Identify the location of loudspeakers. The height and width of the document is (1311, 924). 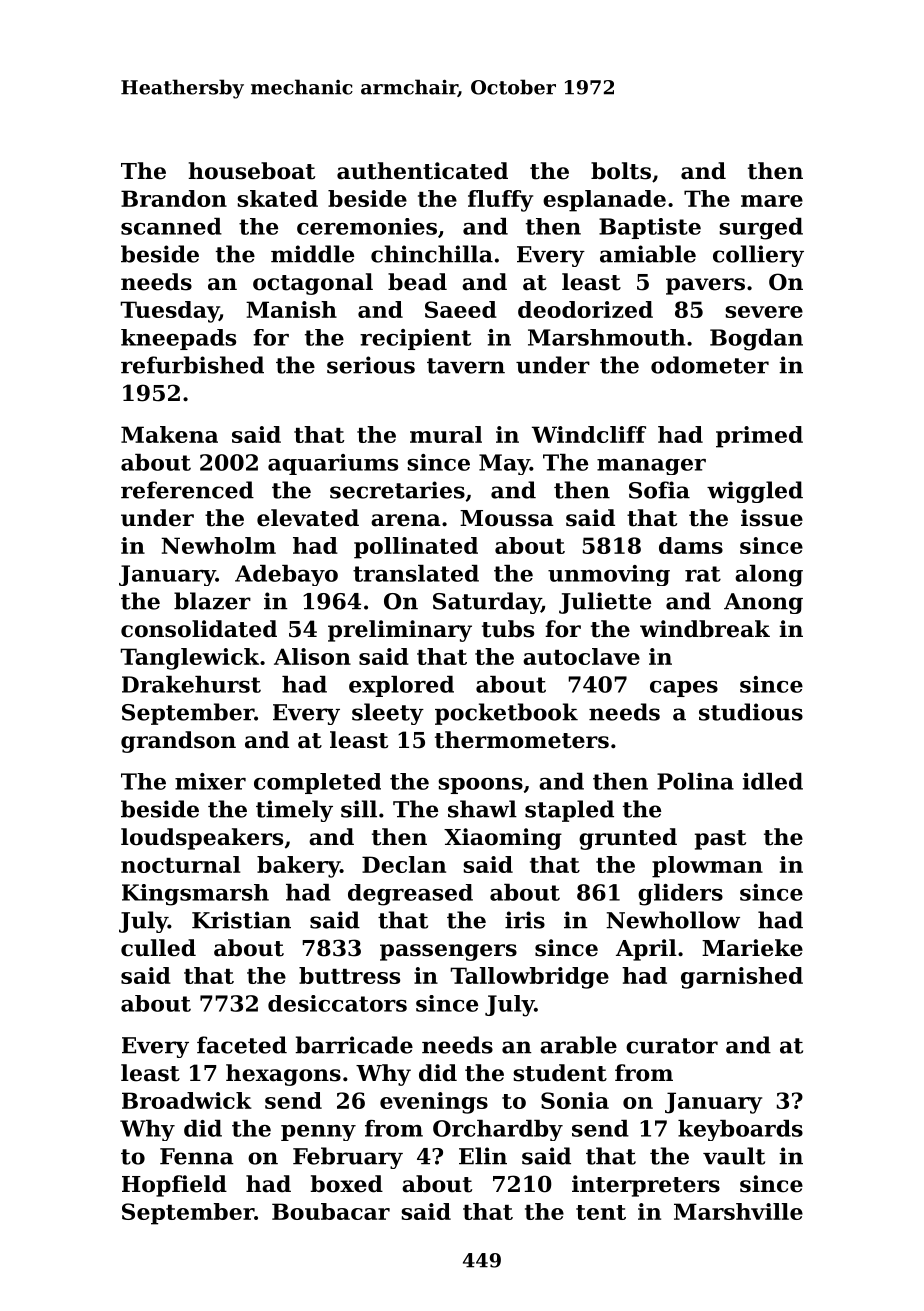
(202, 839).
